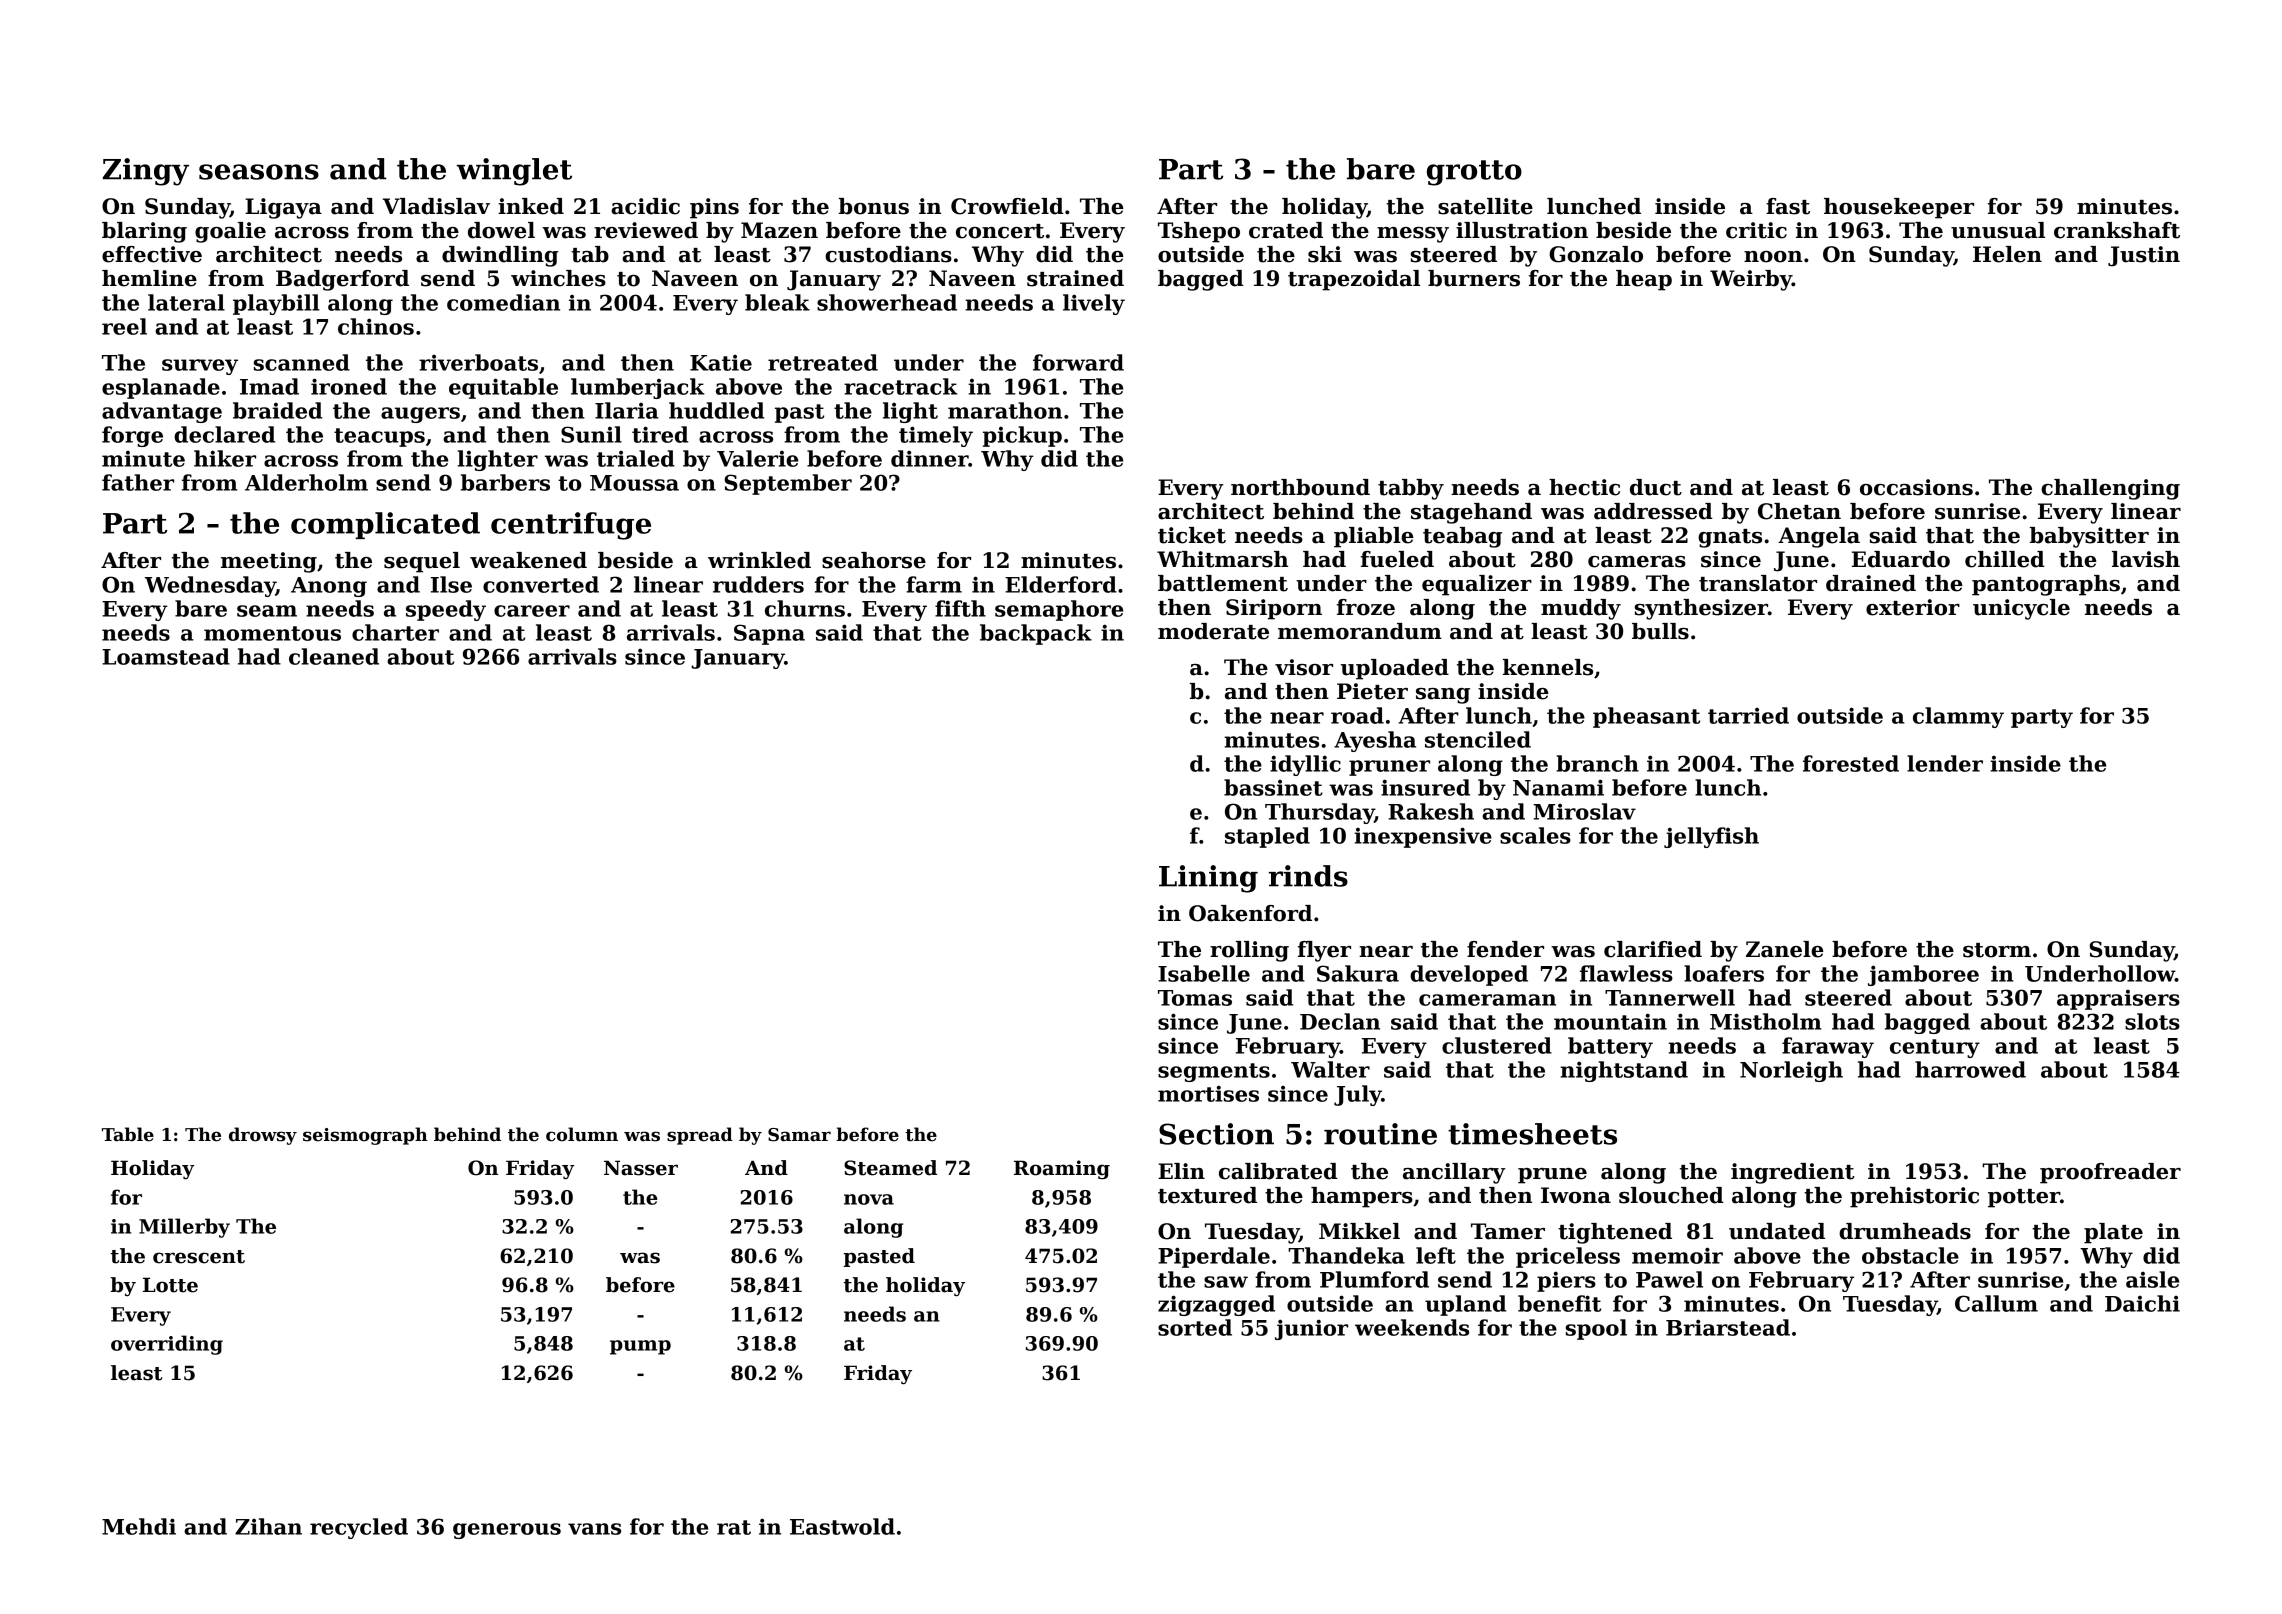 This screenshot has height=1614, width=2282. What do you see at coordinates (582, 1134) in the screenshot?
I see `column` at bounding box center [582, 1134].
